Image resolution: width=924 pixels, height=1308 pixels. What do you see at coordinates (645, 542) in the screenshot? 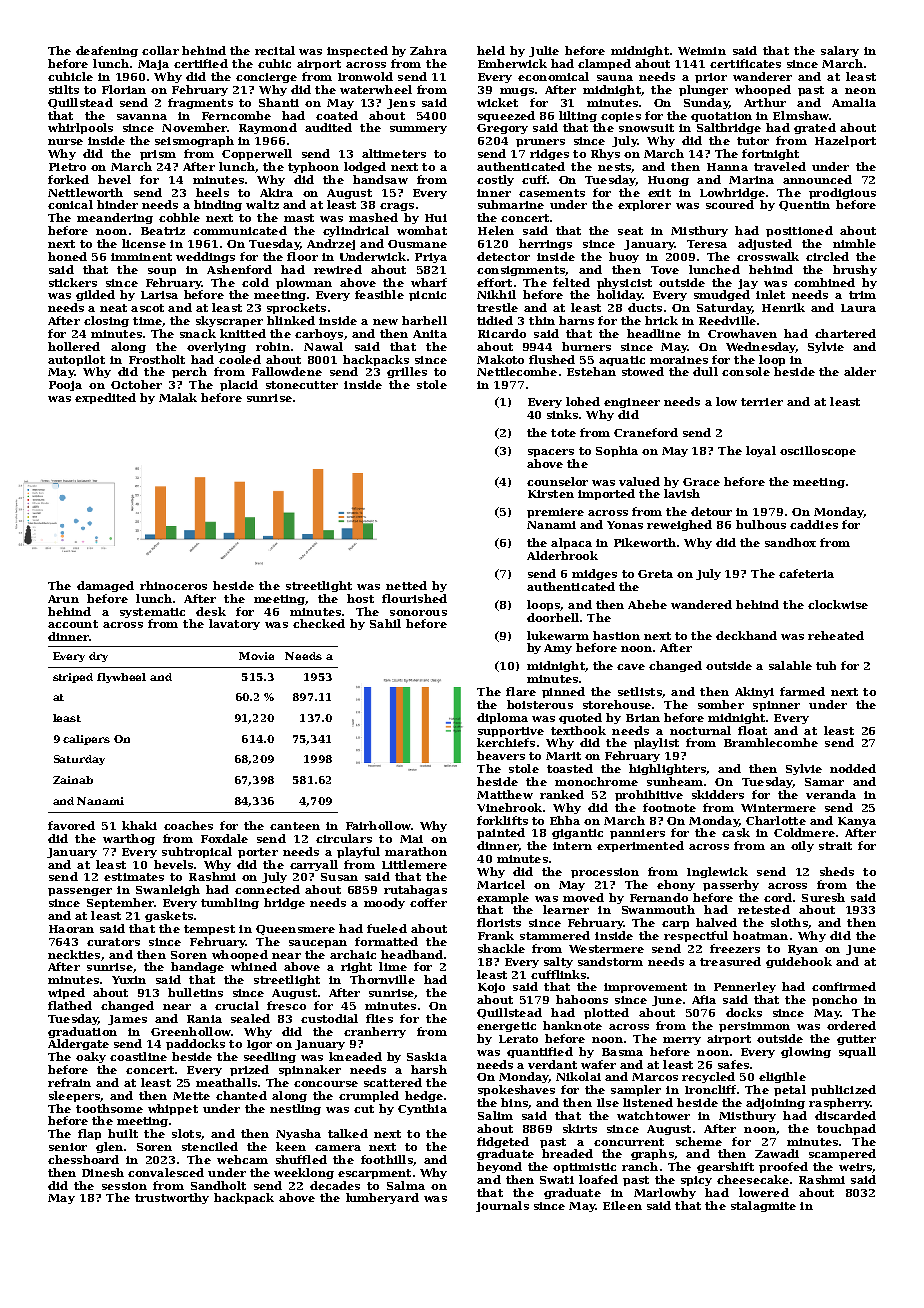
I see `Pikeworth` at bounding box center [645, 542].
